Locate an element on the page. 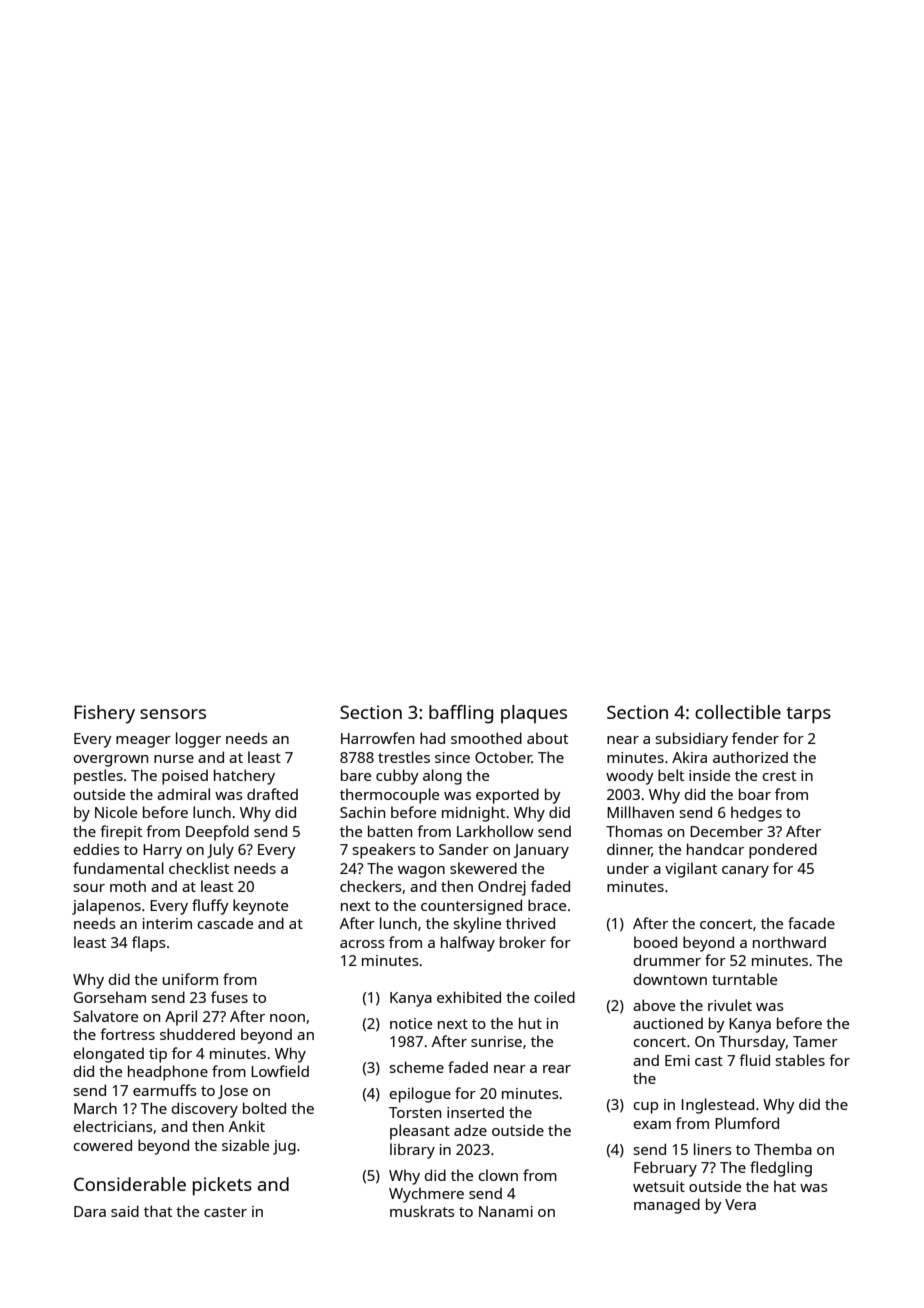 The image size is (924, 1308). October is located at coordinates (503, 757).
